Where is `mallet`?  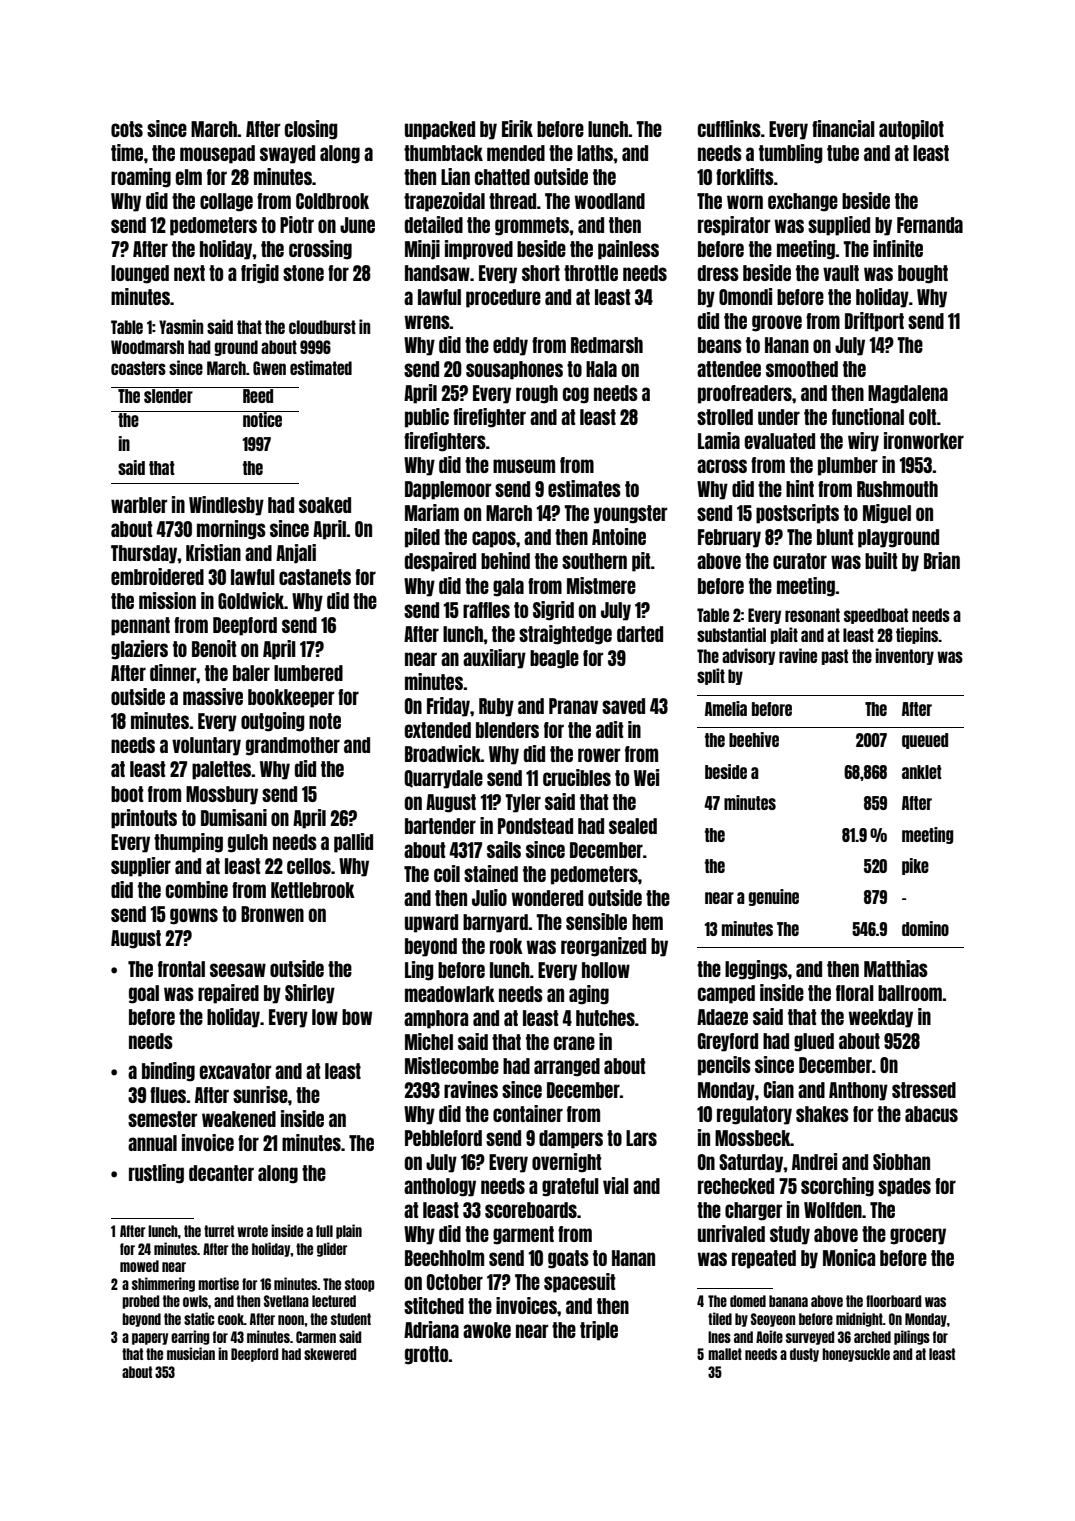 mallet is located at coordinates (725, 1354).
